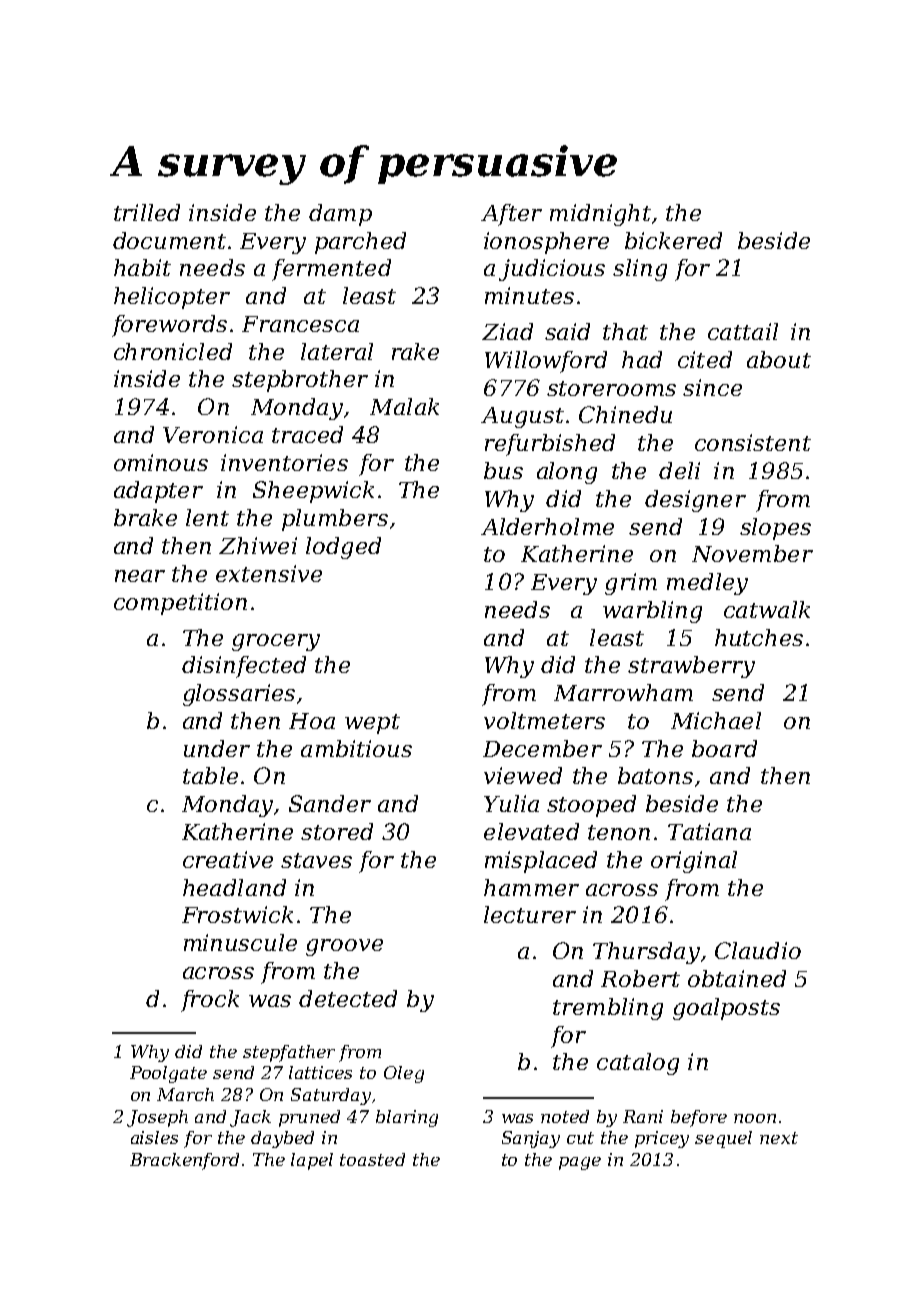  I want to click on detected, so click(348, 998).
